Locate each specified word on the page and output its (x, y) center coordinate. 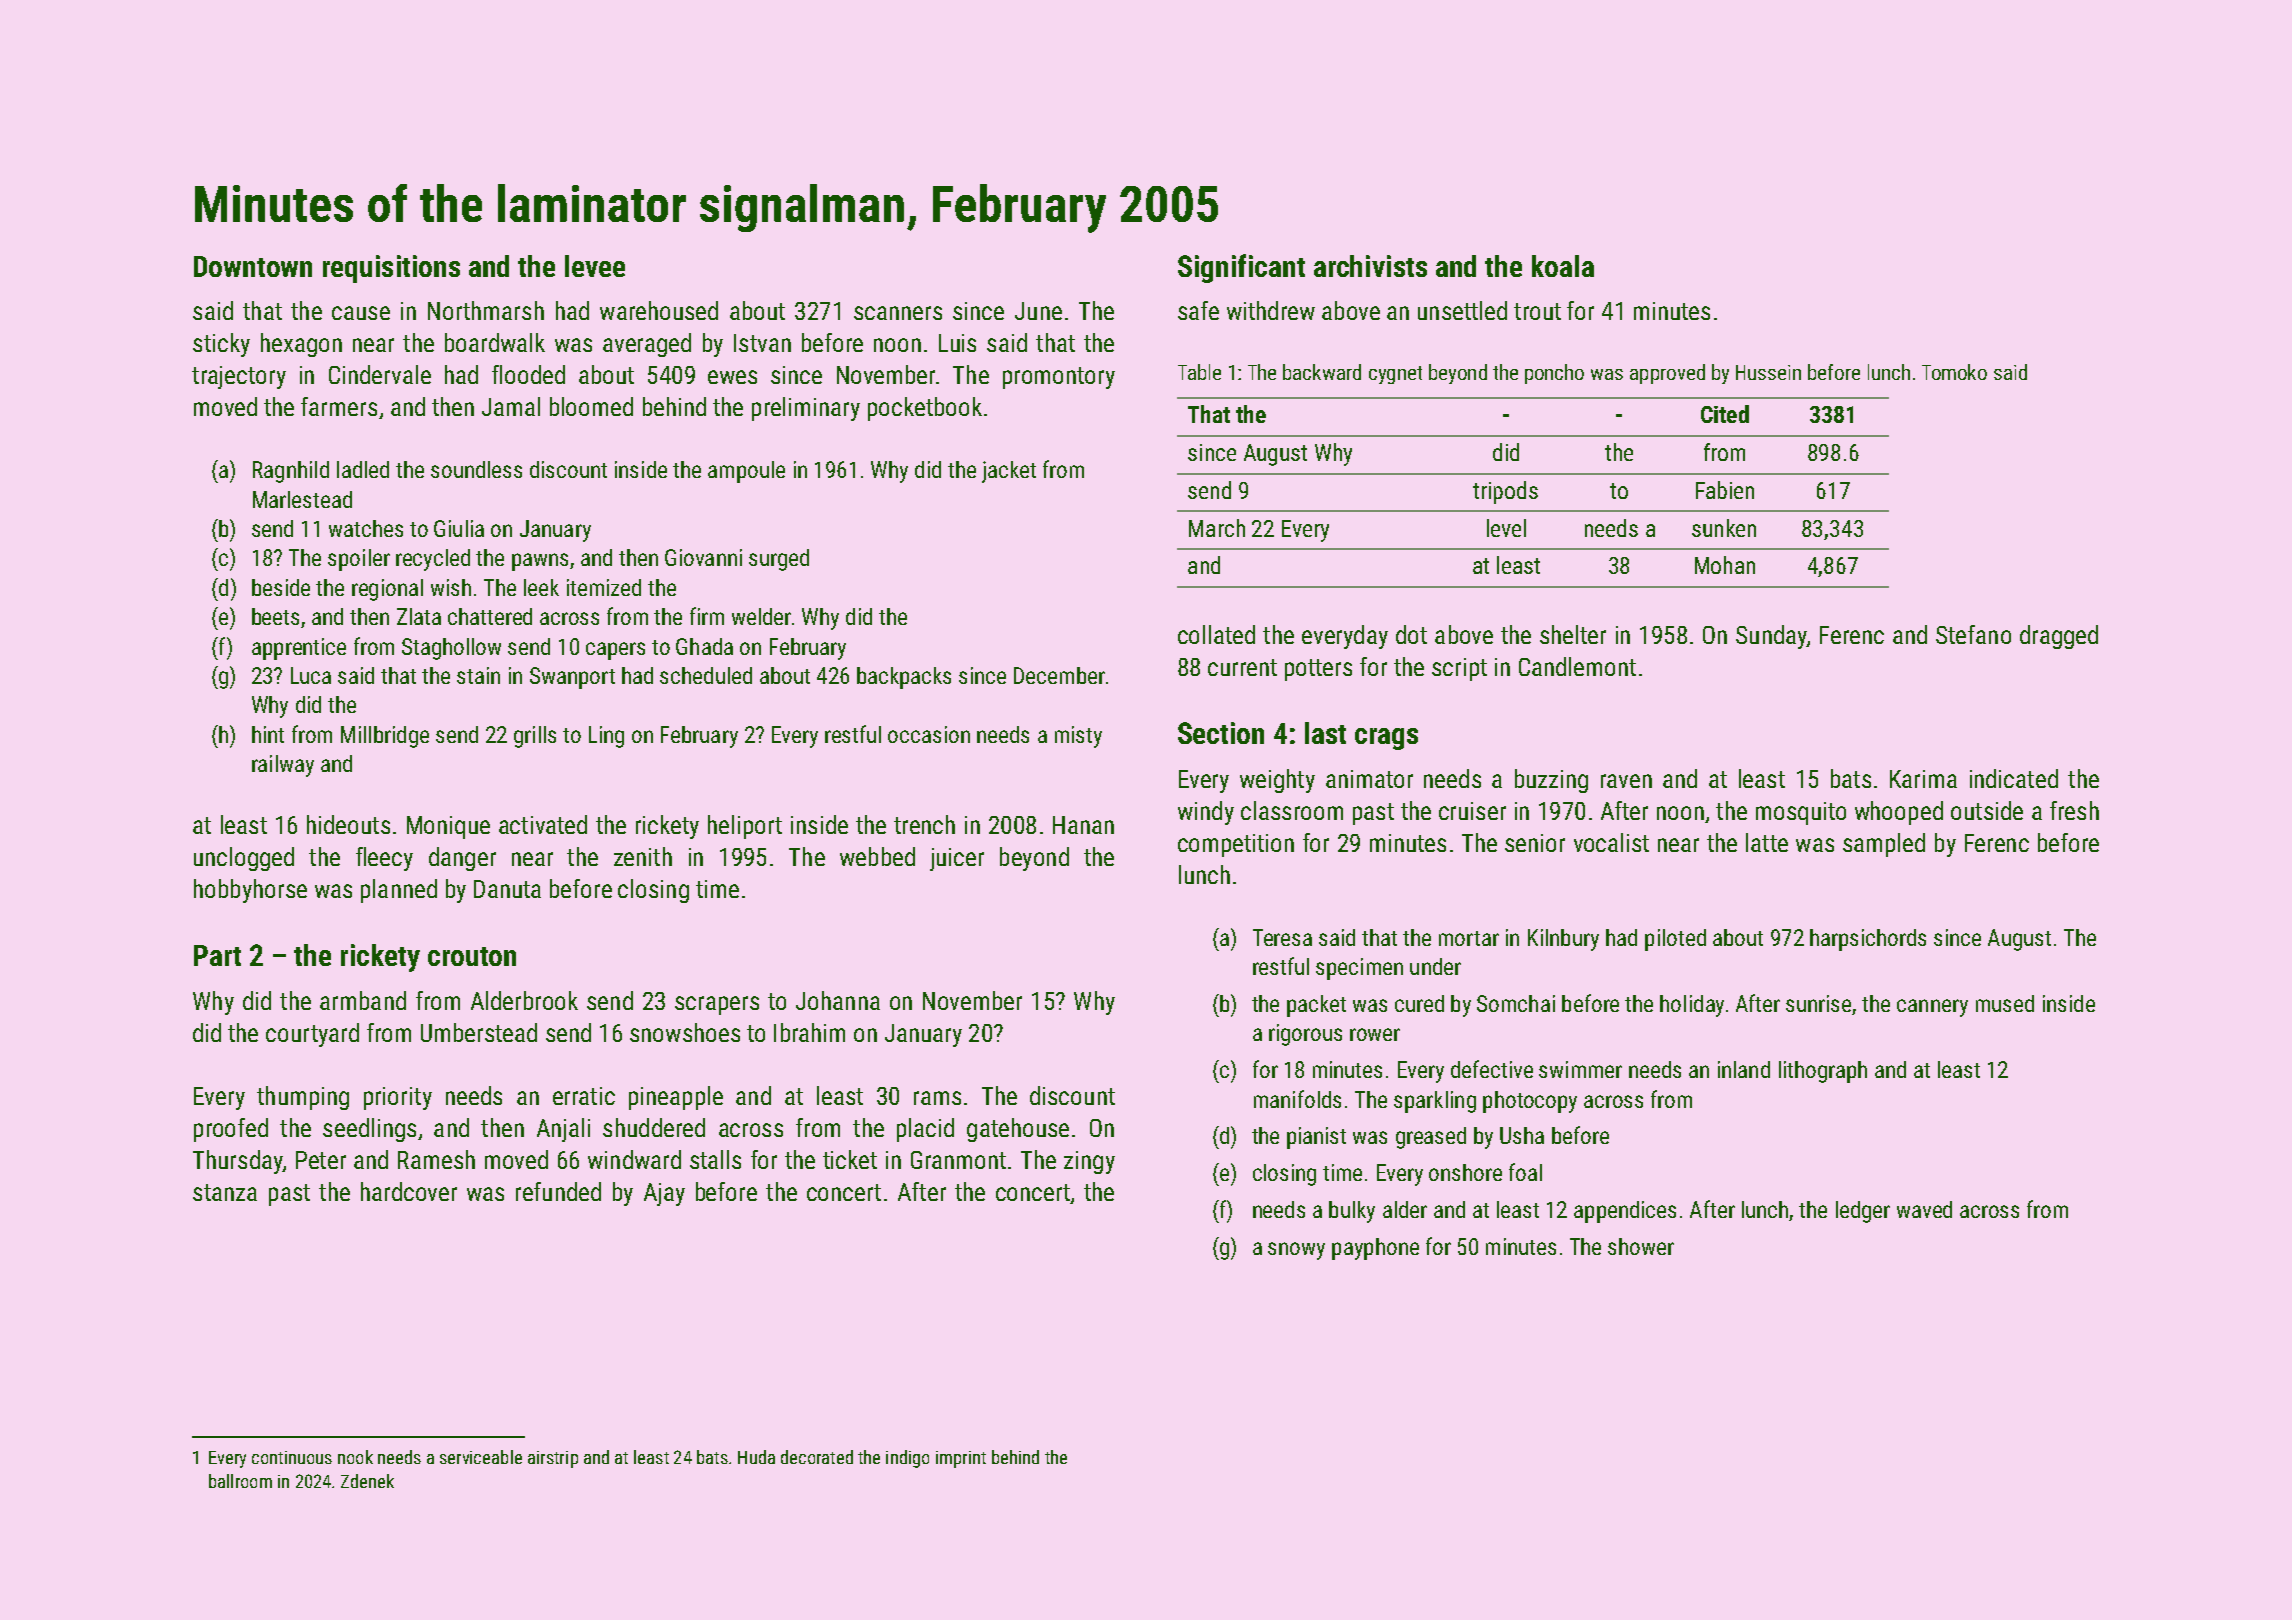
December (1059, 675)
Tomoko (1954, 372)
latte (1767, 842)
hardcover (409, 1191)
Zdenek (367, 1481)
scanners (898, 313)
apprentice (299, 649)
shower (1641, 1246)
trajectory (239, 377)
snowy (1296, 1251)
